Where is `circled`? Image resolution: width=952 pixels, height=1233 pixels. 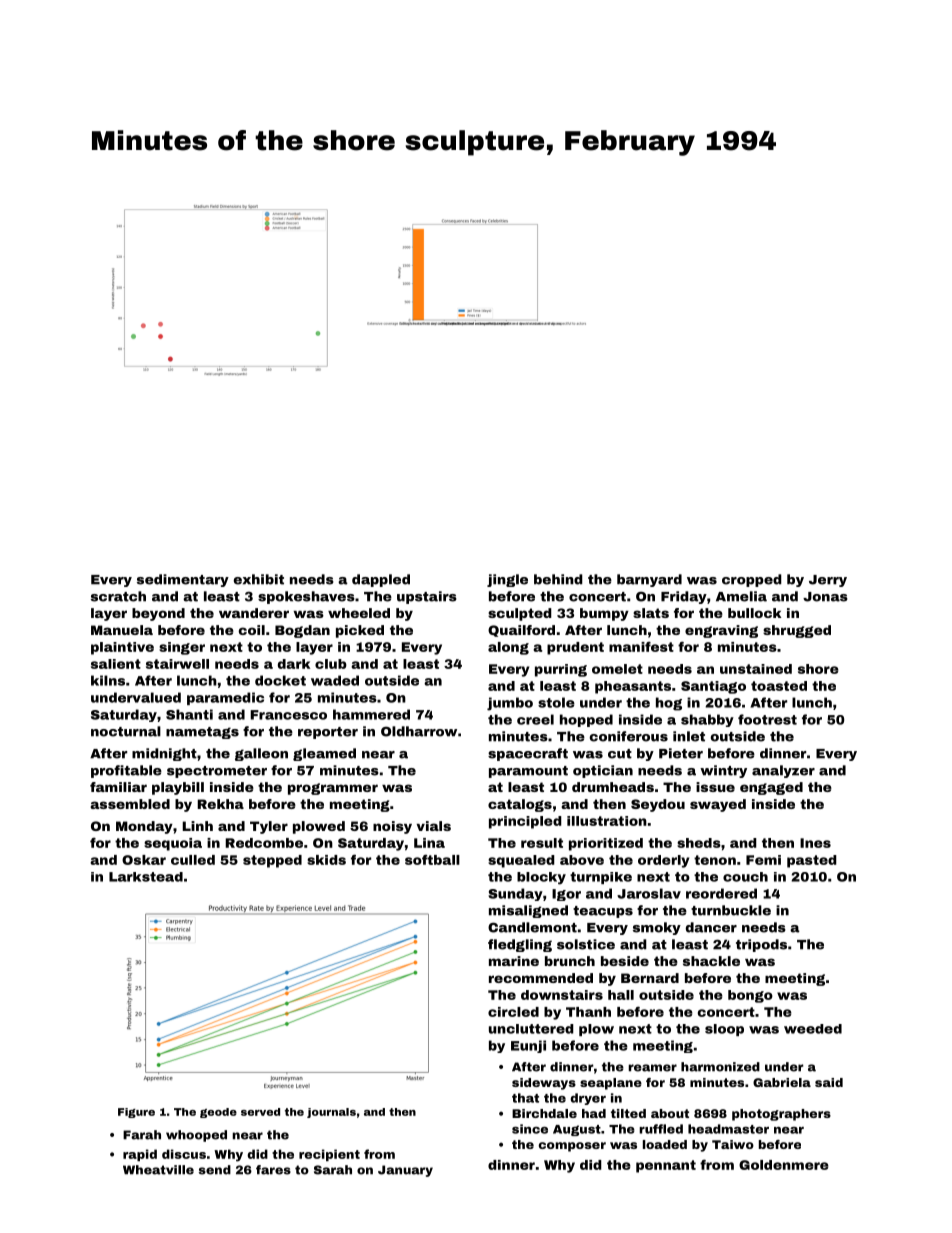
circled is located at coordinates (513, 1012).
